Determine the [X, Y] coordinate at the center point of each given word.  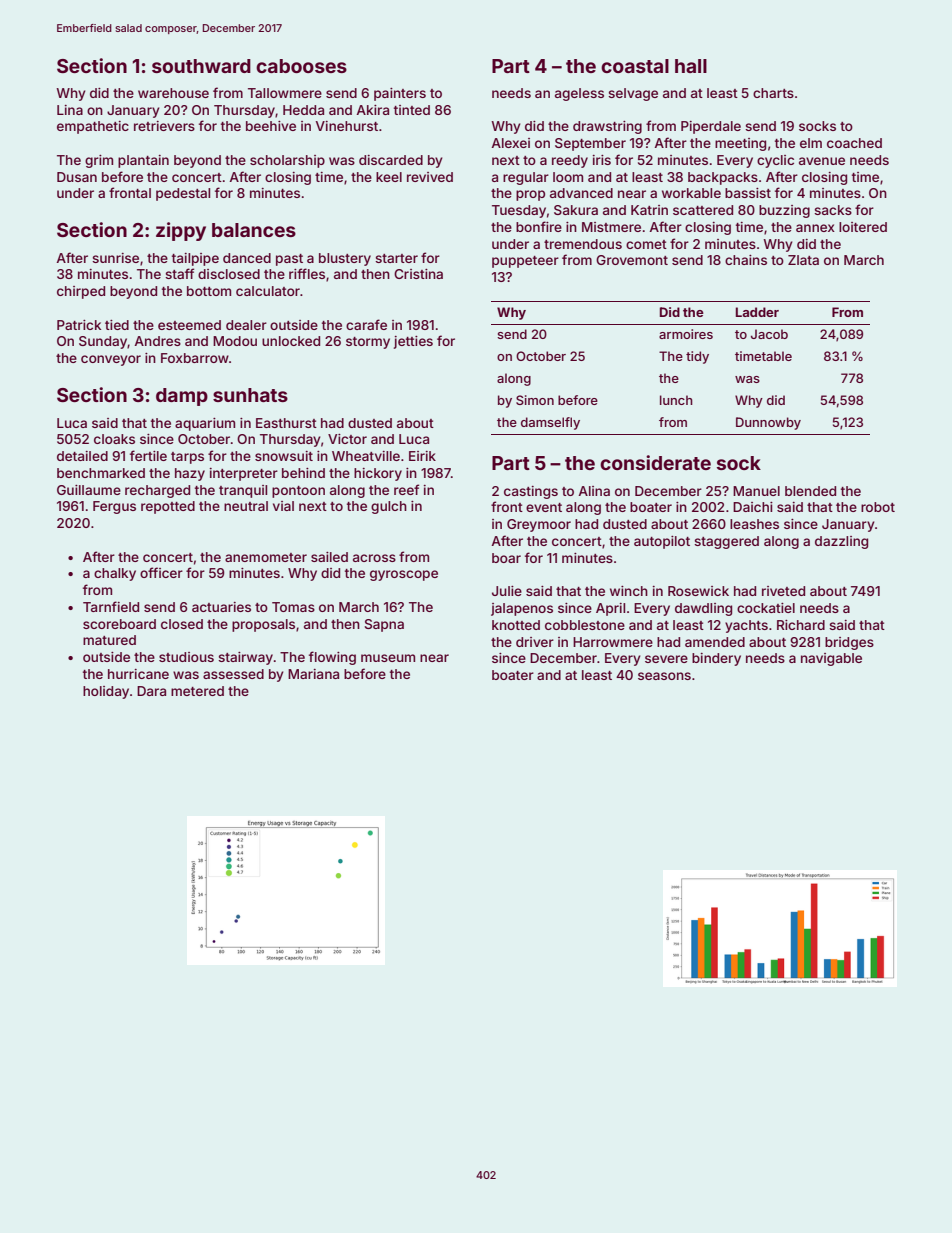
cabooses [301, 66]
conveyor [111, 360]
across [374, 558]
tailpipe [195, 259]
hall [691, 66]
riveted [783, 591]
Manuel [756, 491]
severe [666, 659]
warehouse [173, 93]
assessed [233, 674]
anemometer [266, 557]
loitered [863, 227]
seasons [664, 676]
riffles [307, 273]
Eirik [422, 456]
